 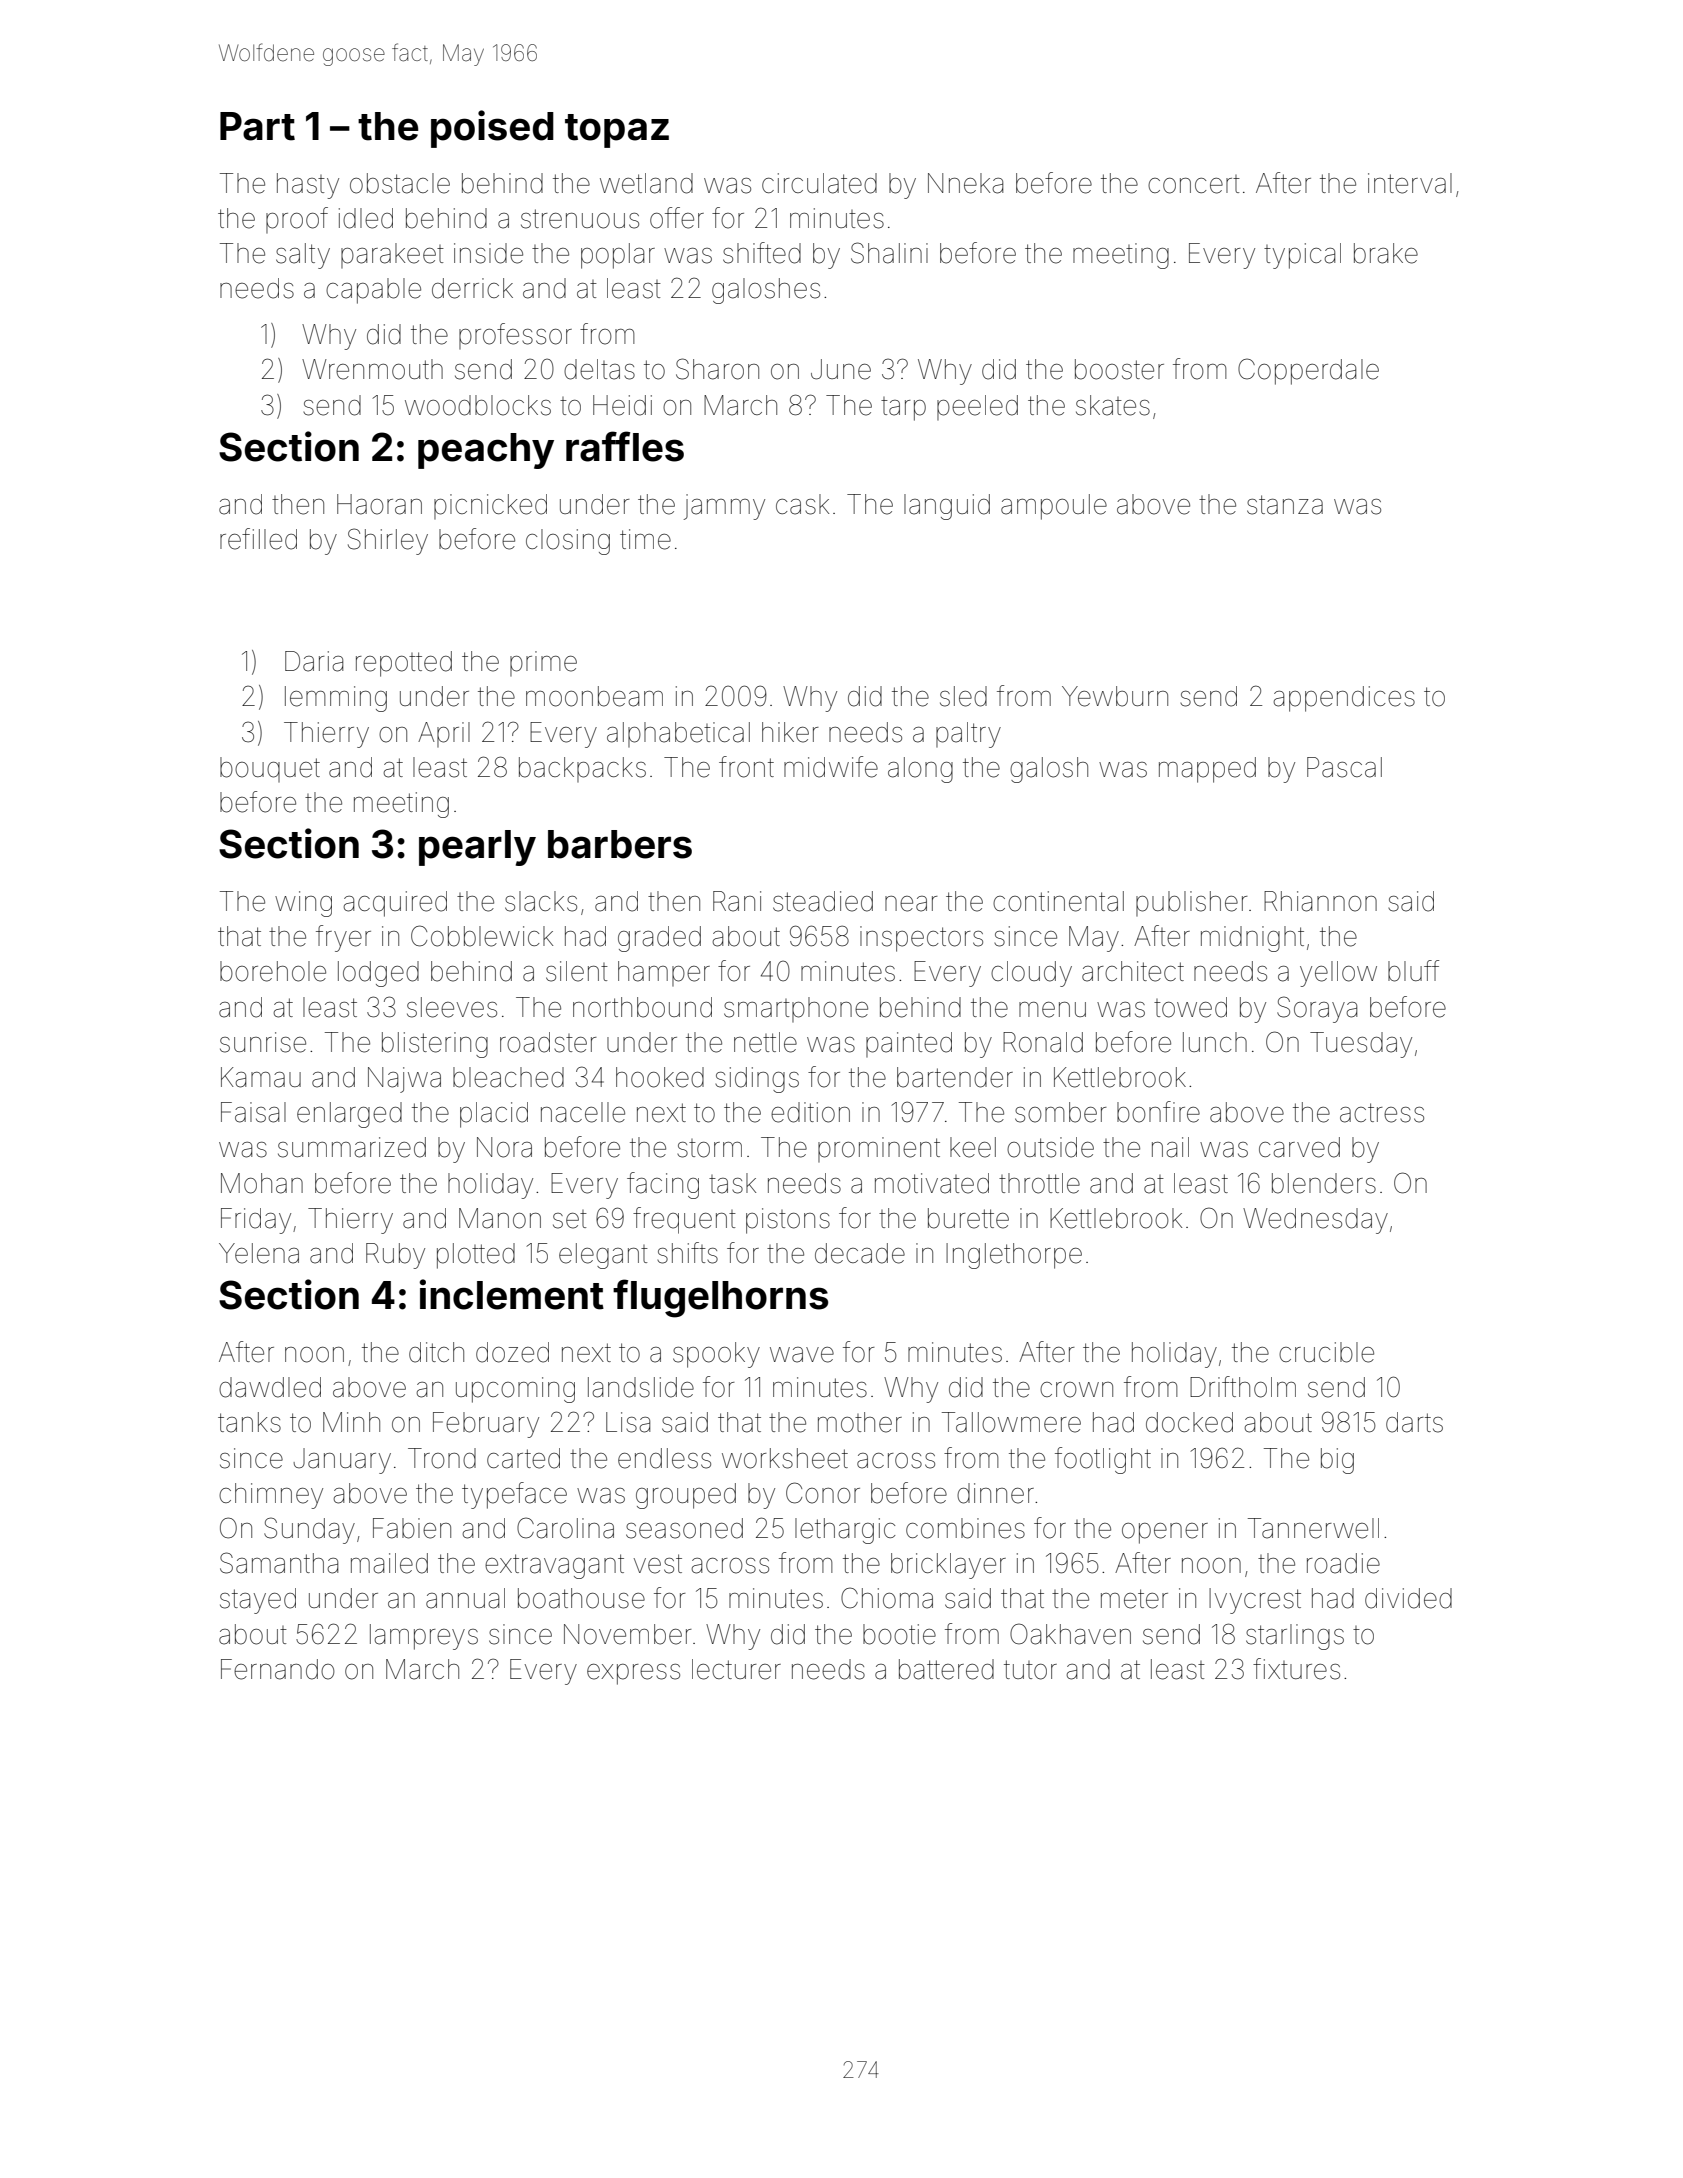 I want to click on Part, so click(x=257, y=126).
